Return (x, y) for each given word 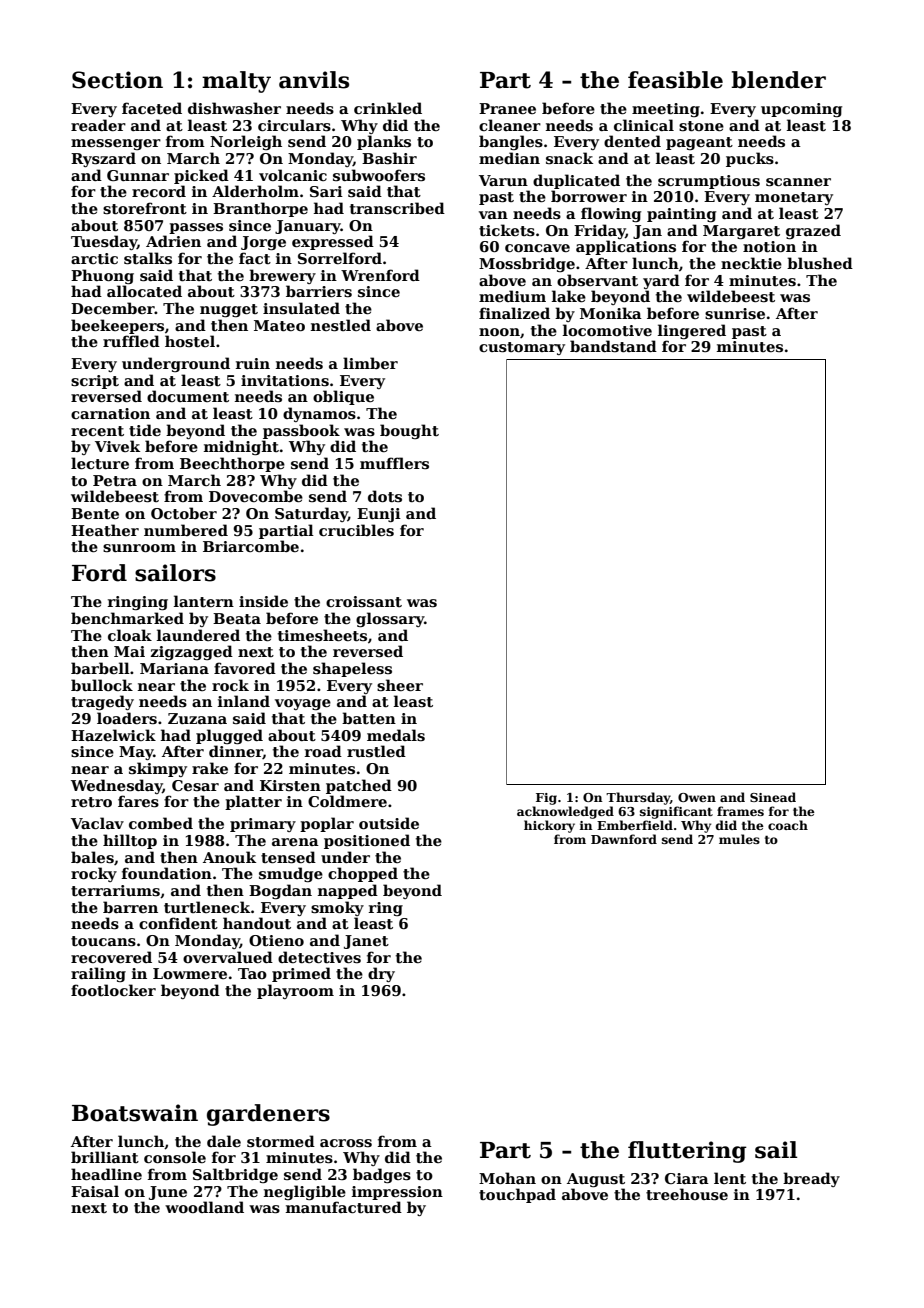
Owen (697, 797)
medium (512, 296)
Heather (105, 530)
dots (385, 496)
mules (739, 839)
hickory (549, 826)
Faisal (95, 1191)
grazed (813, 231)
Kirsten (290, 785)
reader (98, 125)
